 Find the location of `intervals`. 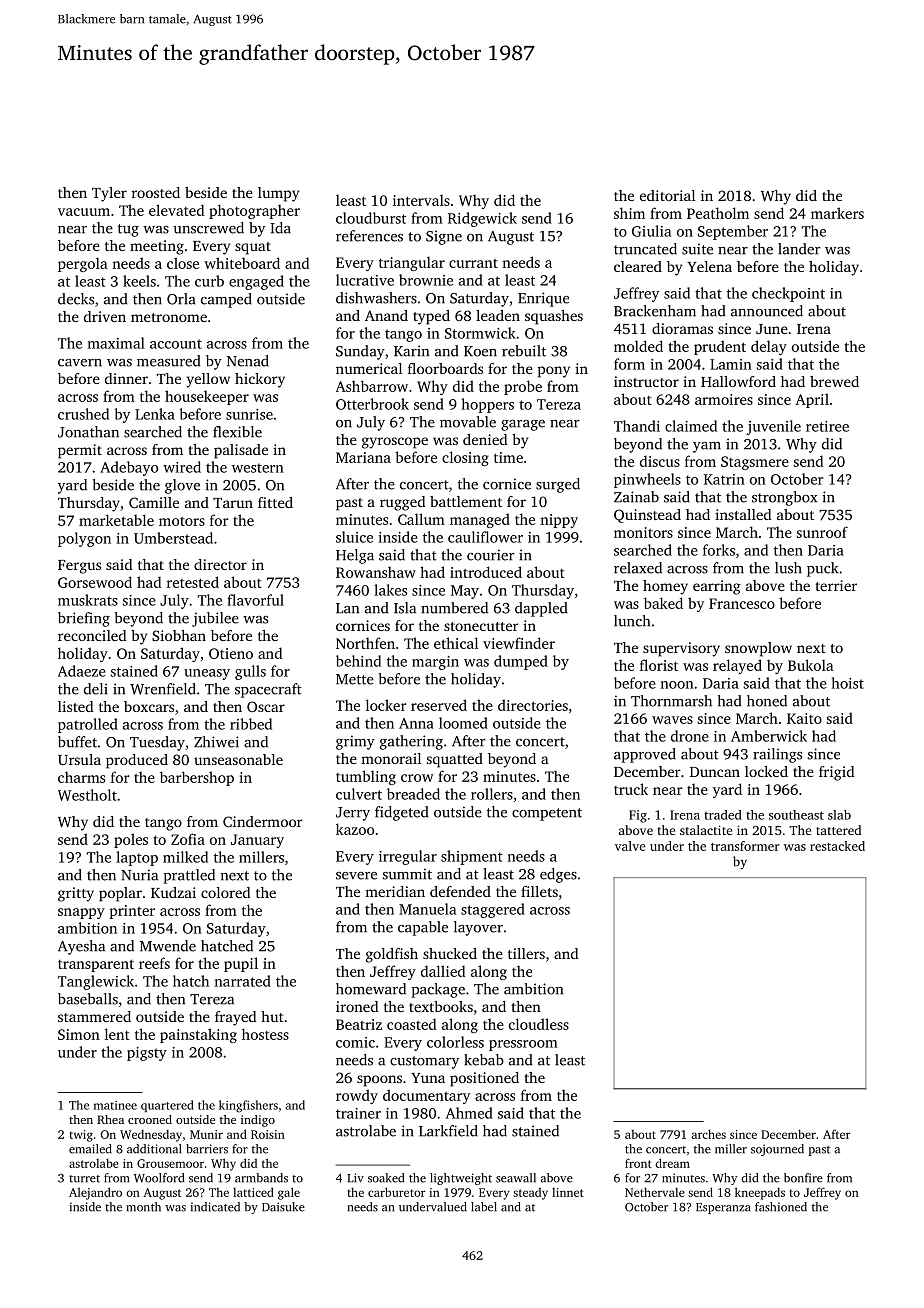

intervals is located at coordinates (421, 200).
